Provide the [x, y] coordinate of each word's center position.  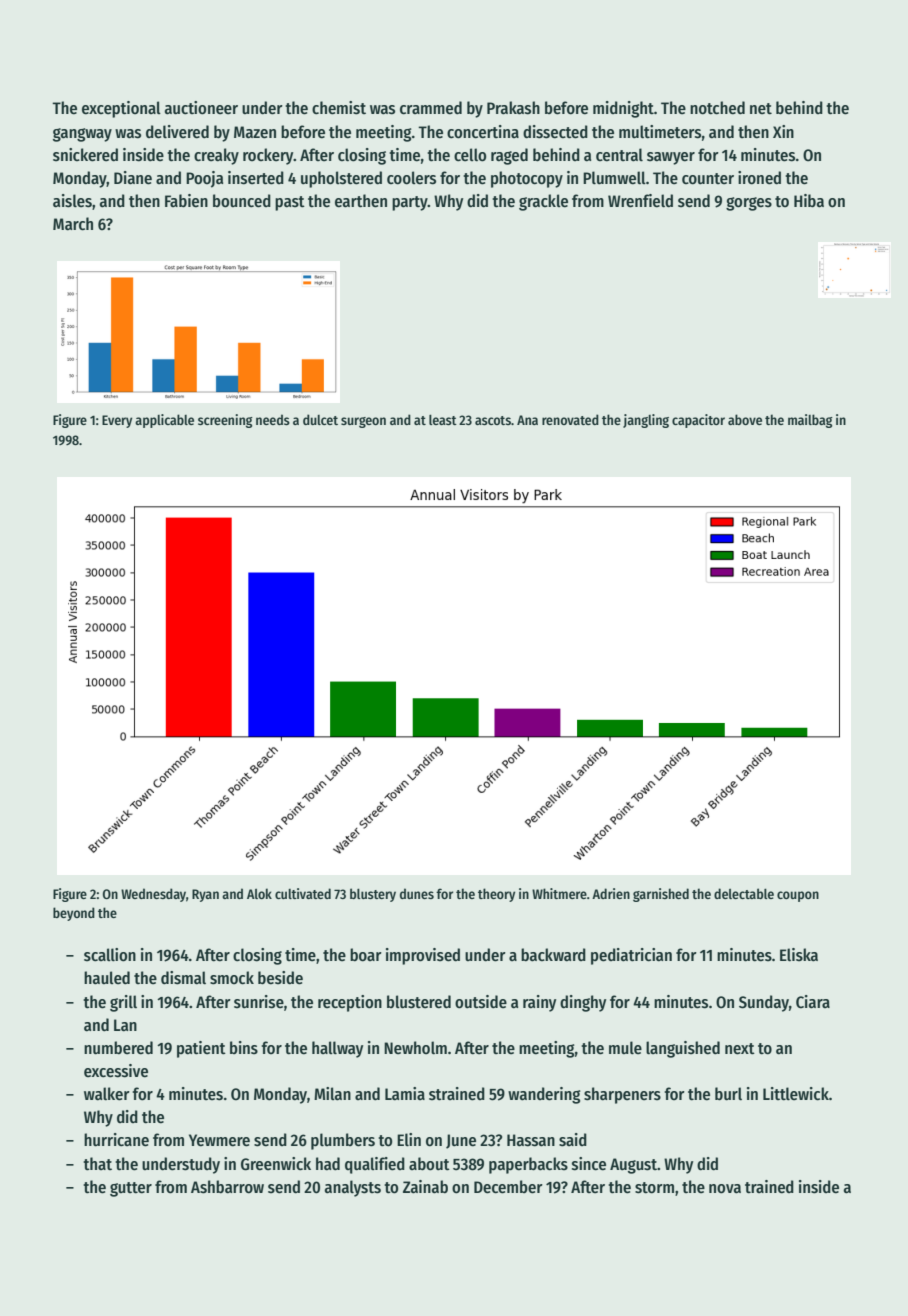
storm [654, 1188]
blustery [373, 895]
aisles [72, 201]
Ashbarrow [227, 1187]
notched [717, 108]
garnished [661, 895]
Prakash [513, 108]
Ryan [205, 895]
